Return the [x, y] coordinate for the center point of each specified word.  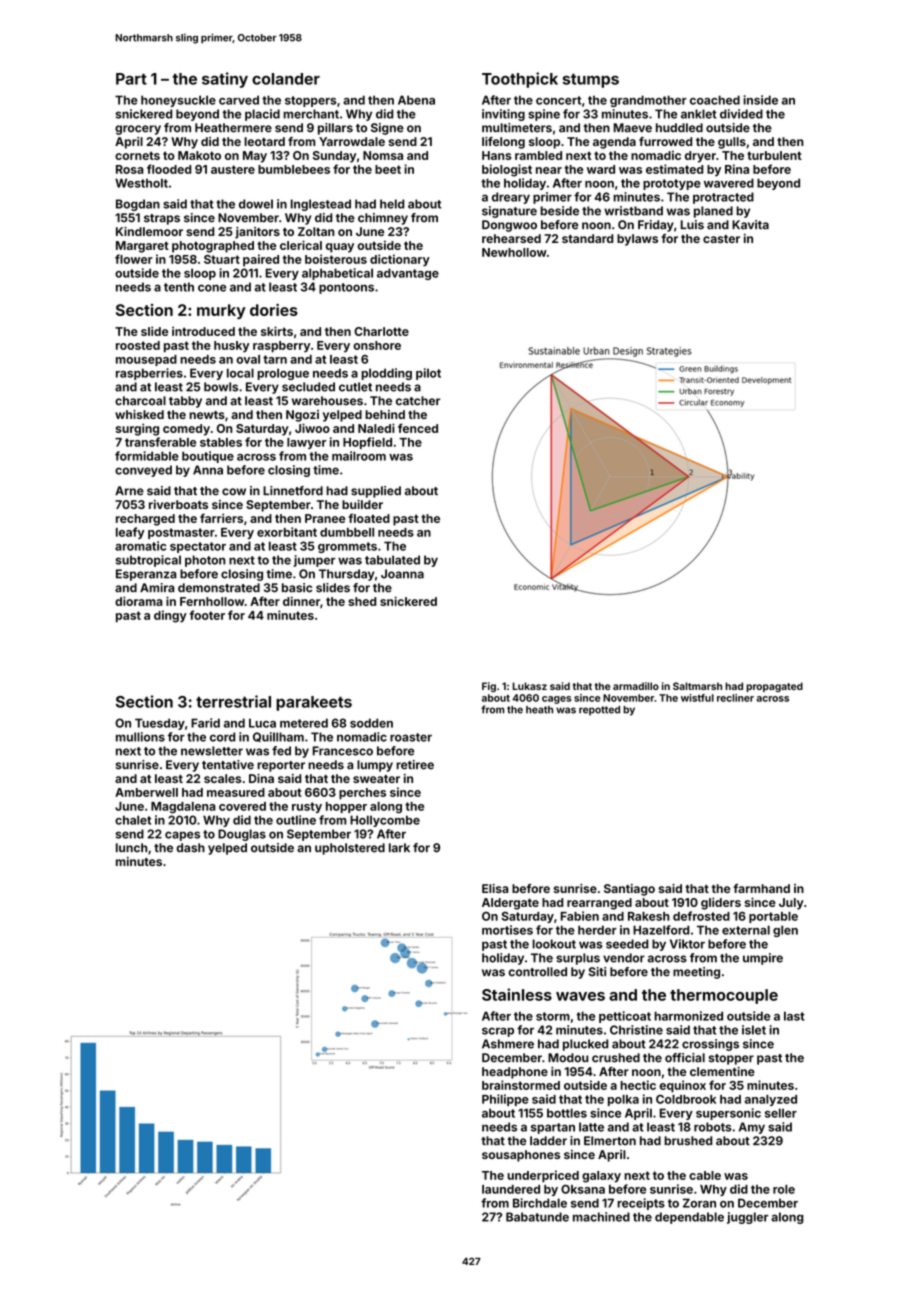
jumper [314, 561]
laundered [511, 1189]
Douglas [242, 835]
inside [760, 100]
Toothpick [520, 80]
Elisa [495, 888]
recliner [735, 698]
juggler [747, 1218]
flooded [169, 169]
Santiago [629, 890]
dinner [301, 601]
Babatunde [537, 1217]
